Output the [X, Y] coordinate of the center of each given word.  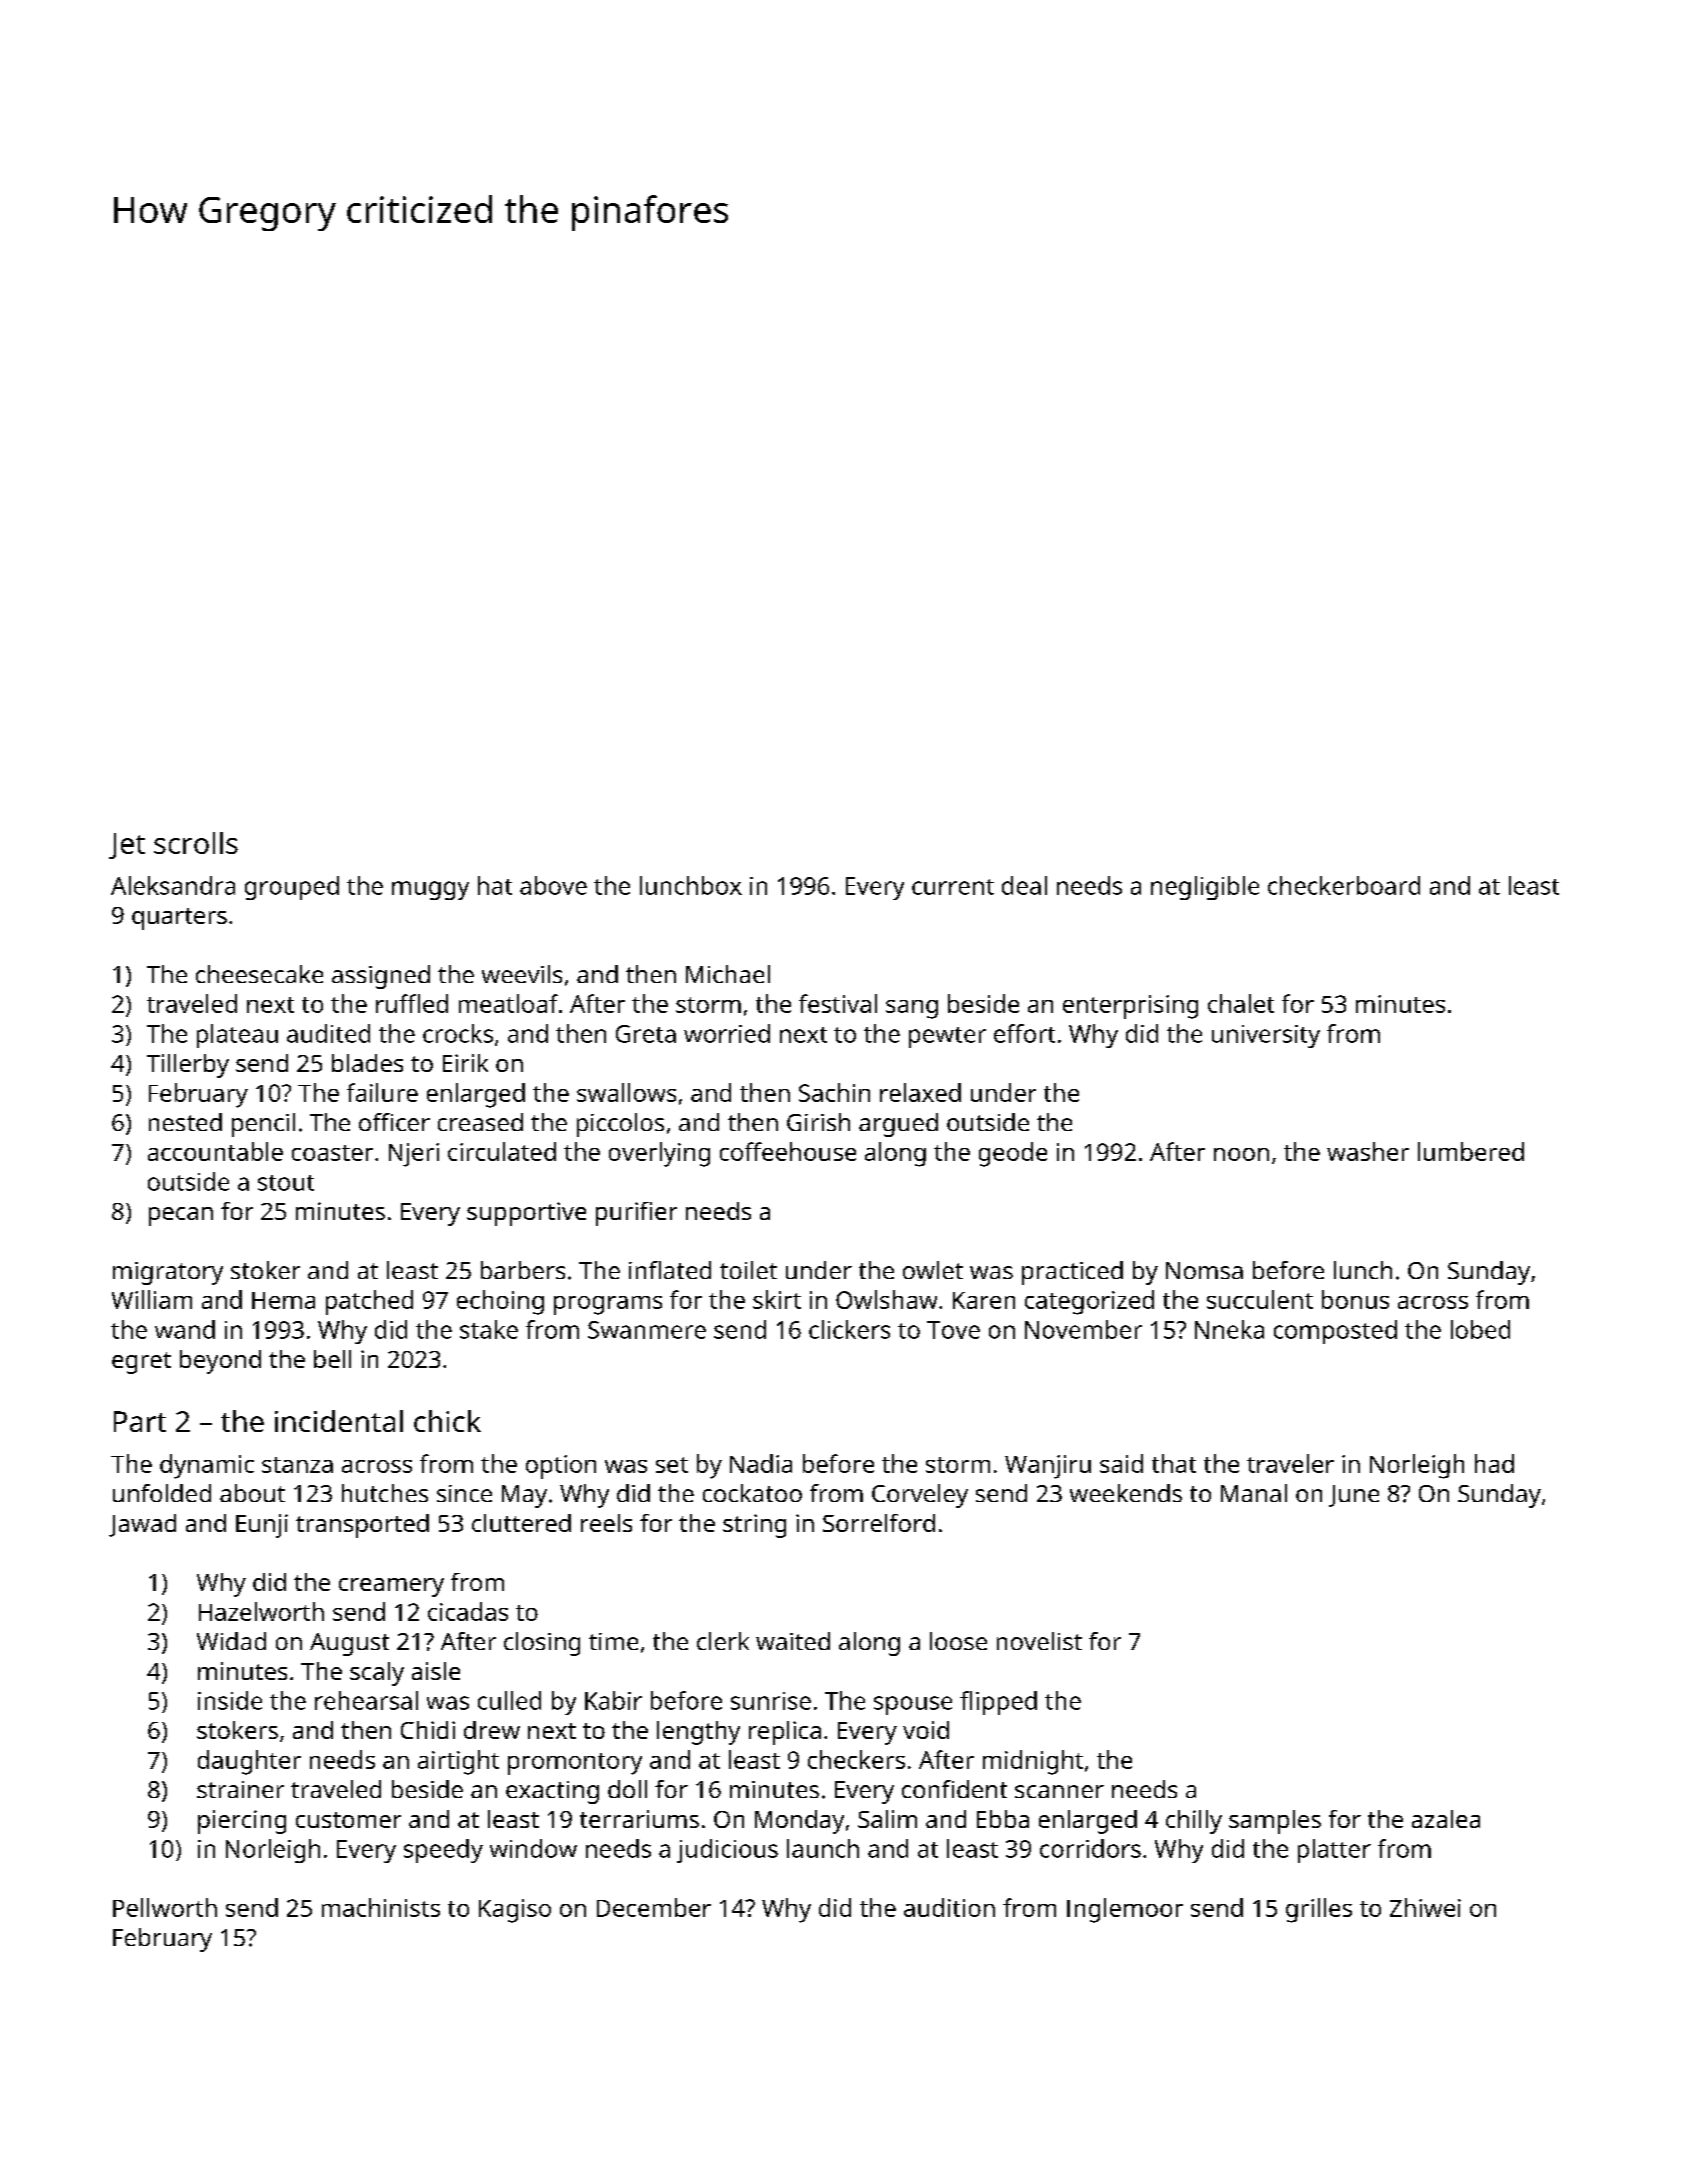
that [1174, 1463]
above [553, 885]
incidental [339, 1421]
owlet [933, 1270]
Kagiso [515, 1911]
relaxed [920, 1092]
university [1266, 1036]
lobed [1480, 1329]
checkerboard [1344, 885]
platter [1334, 1851]
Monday [799, 1822]
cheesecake [259, 974]
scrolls [196, 843]
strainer [240, 1789]
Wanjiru [1048, 1467]
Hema [283, 1300]
